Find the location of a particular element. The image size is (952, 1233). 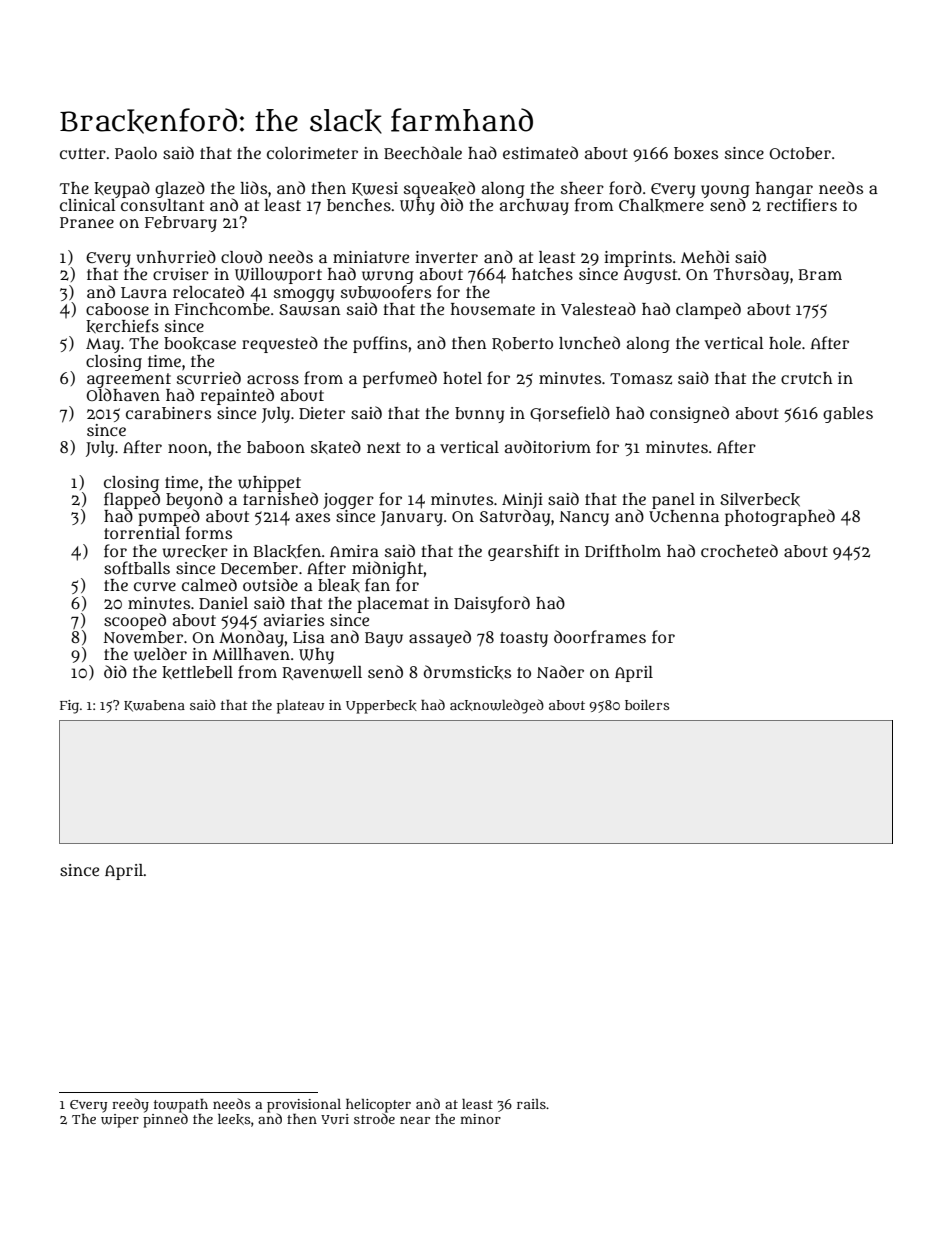

keypad is located at coordinates (122, 189).
